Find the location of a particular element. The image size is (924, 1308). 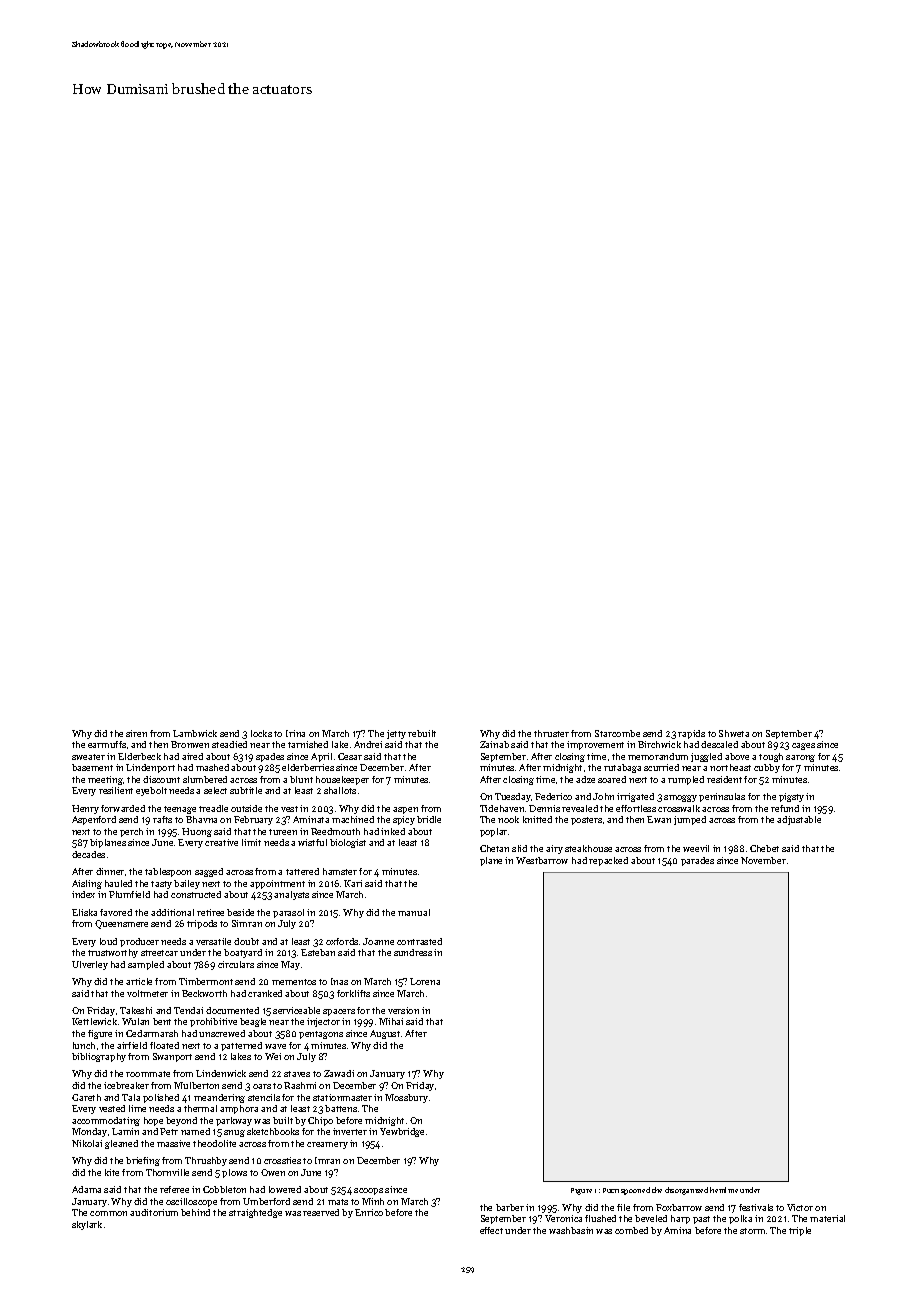

skylark is located at coordinates (87, 1225).
